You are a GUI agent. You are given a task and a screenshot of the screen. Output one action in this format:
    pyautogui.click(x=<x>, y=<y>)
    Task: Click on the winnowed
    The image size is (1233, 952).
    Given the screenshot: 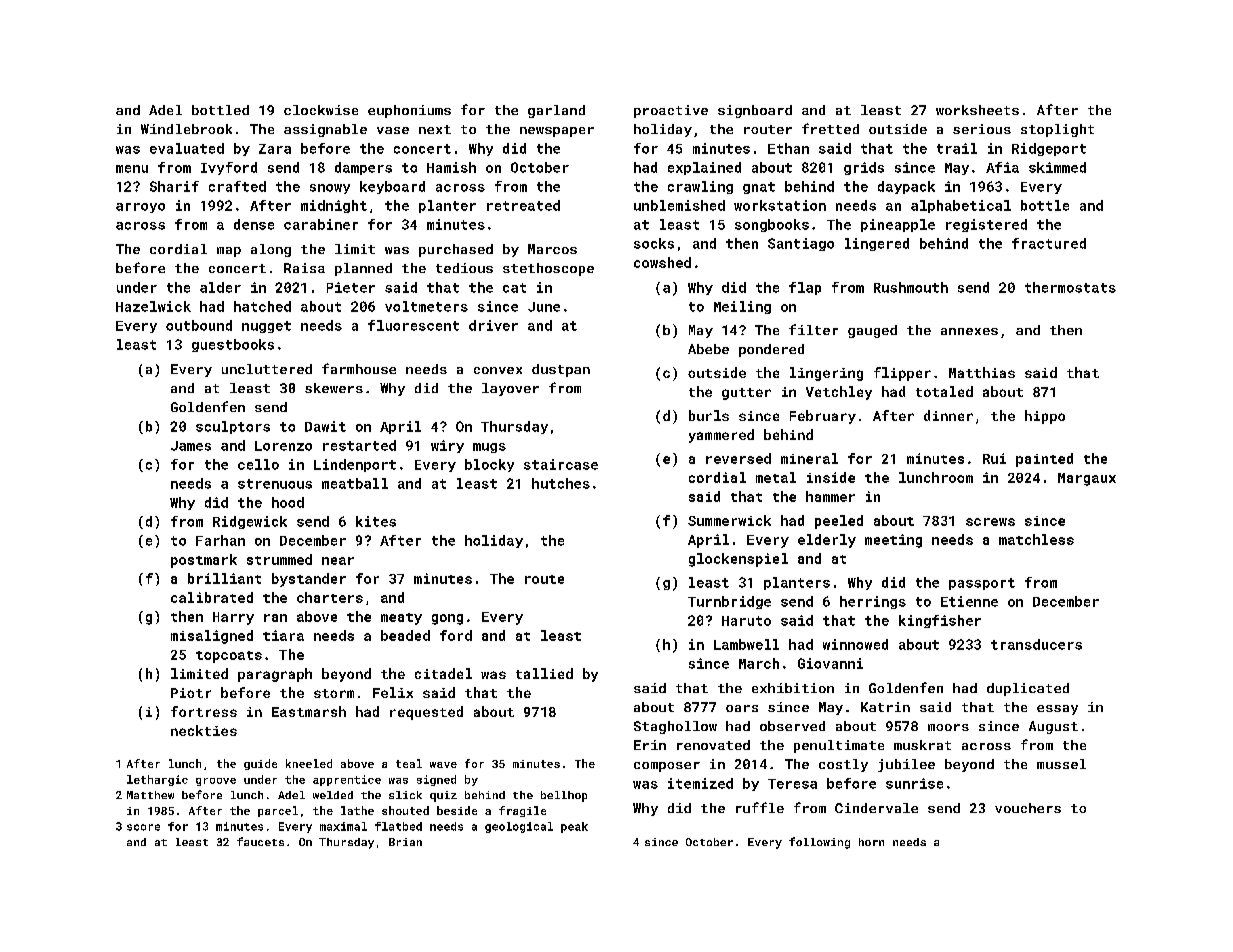 What is the action you would take?
    pyautogui.click(x=855, y=644)
